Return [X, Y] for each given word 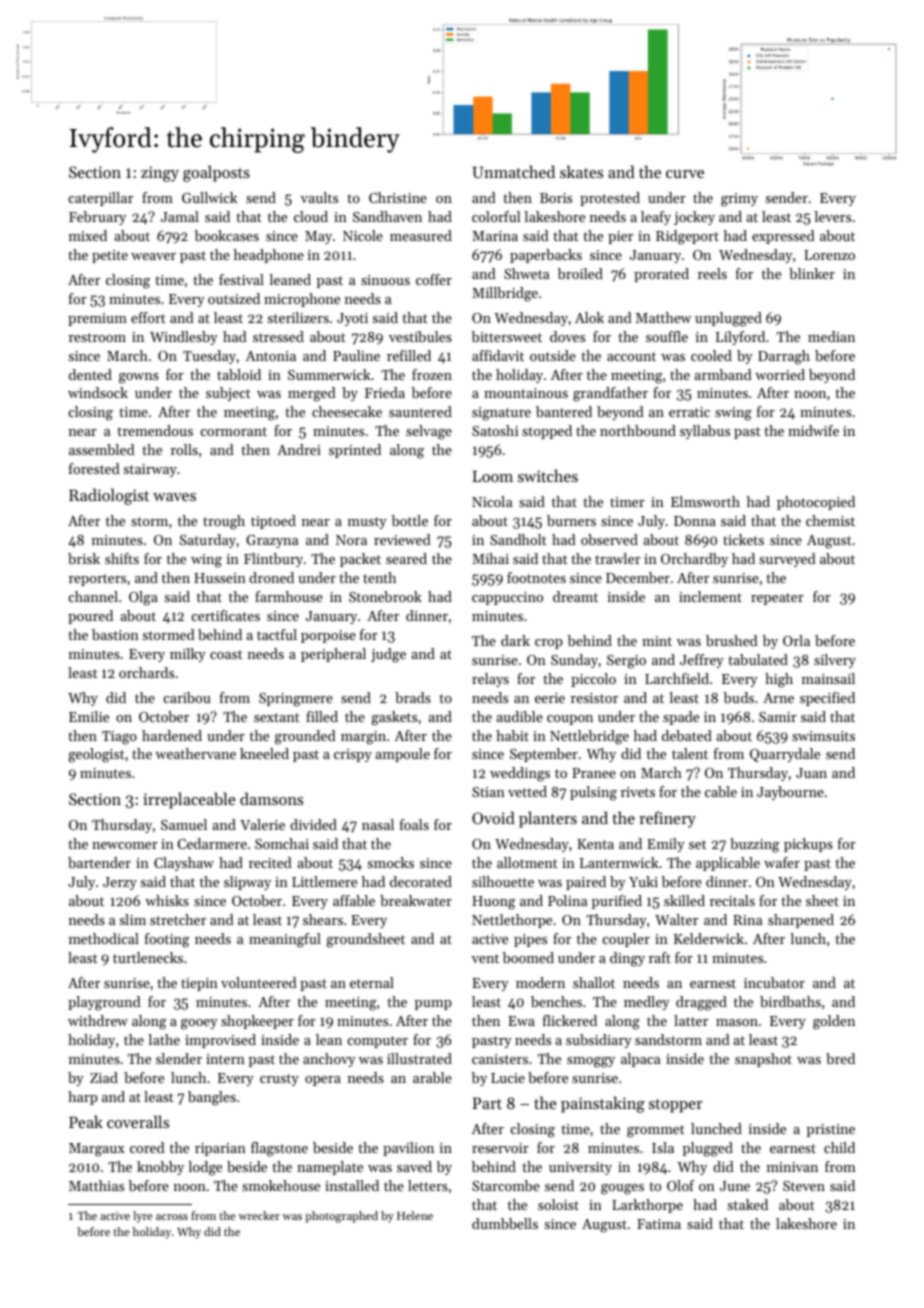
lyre [142, 1217]
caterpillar [101, 199]
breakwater [416, 900]
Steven [804, 1186]
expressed [783, 237]
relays [490, 680]
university [580, 1168]
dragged [701, 1003]
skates [581, 171]
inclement [710, 596]
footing [167, 940]
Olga [143, 598]
